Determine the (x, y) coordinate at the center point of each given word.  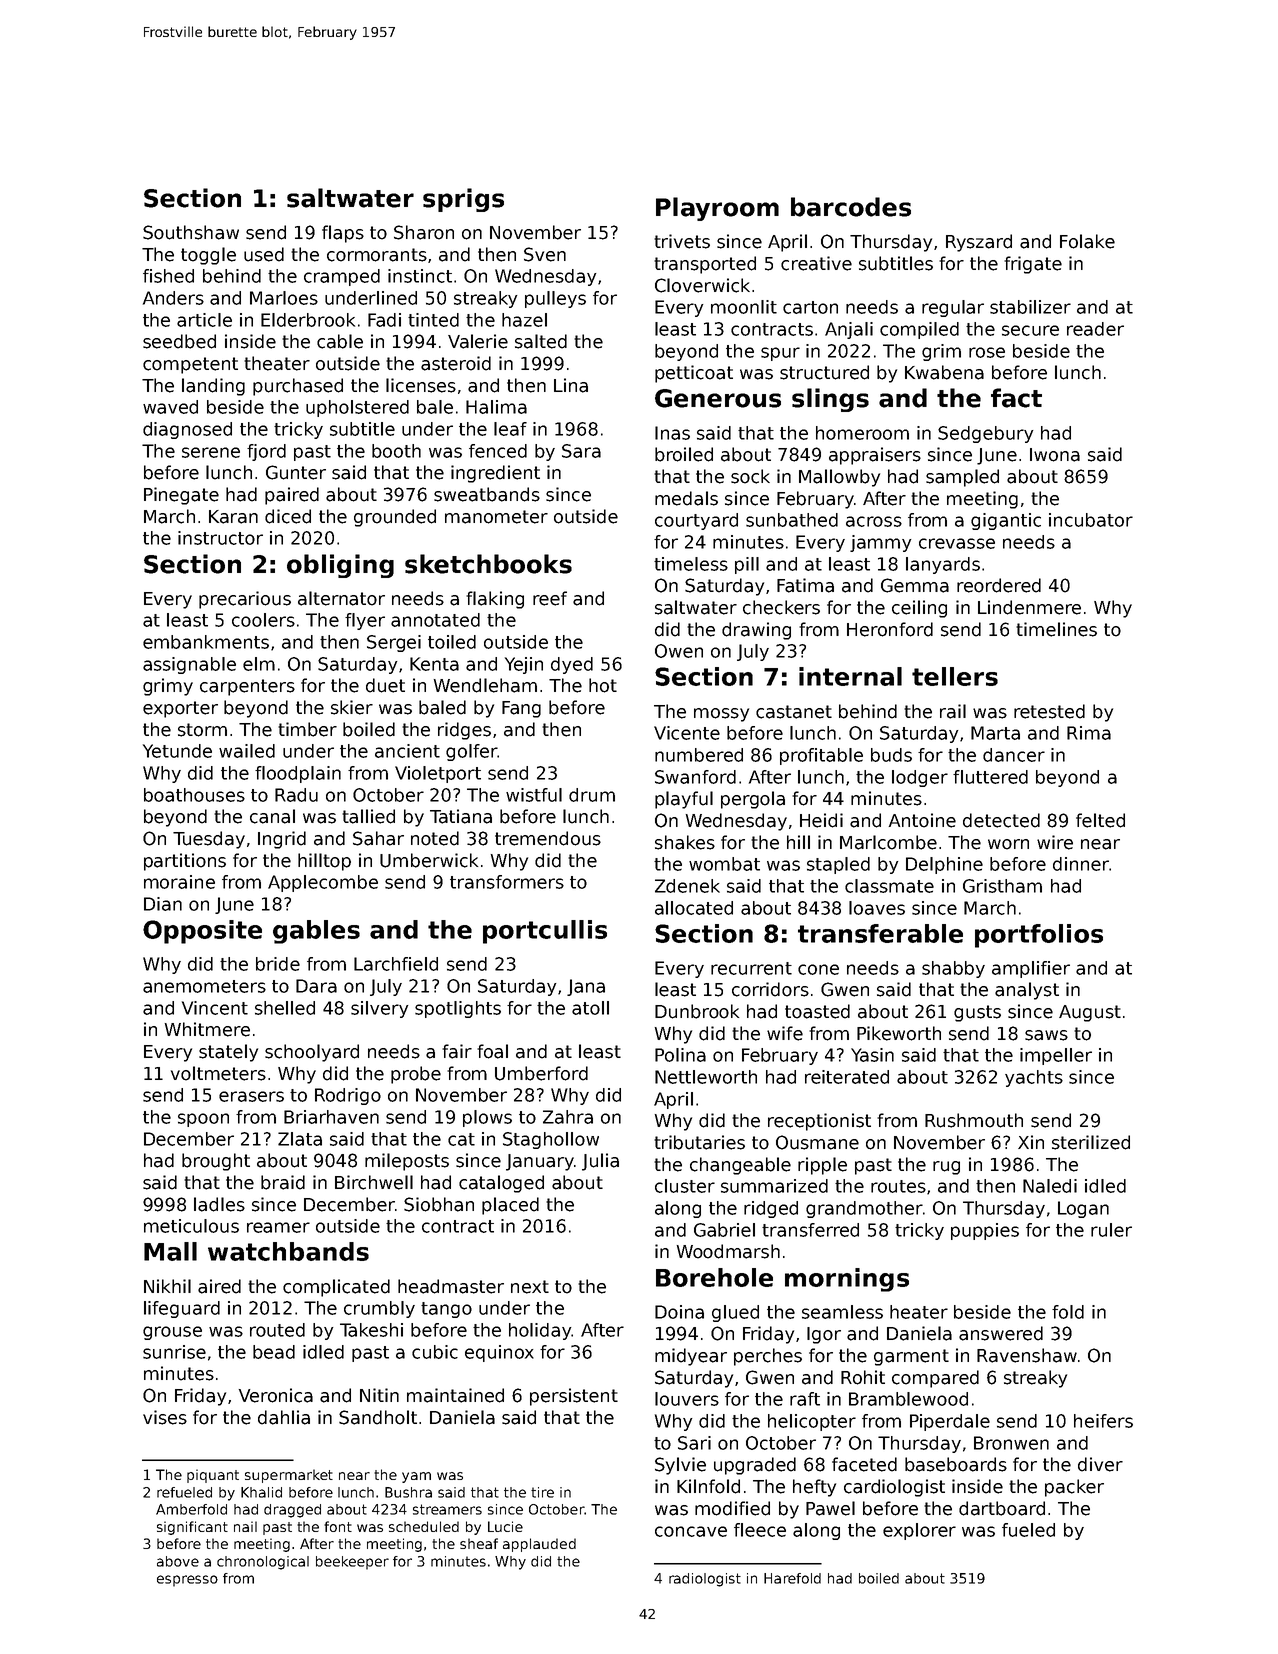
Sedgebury (985, 434)
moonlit (744, 307)
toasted (817, 1011)
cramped (342, 277)
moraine (179, 882)
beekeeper (352, 1563)
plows (487, 1118)
